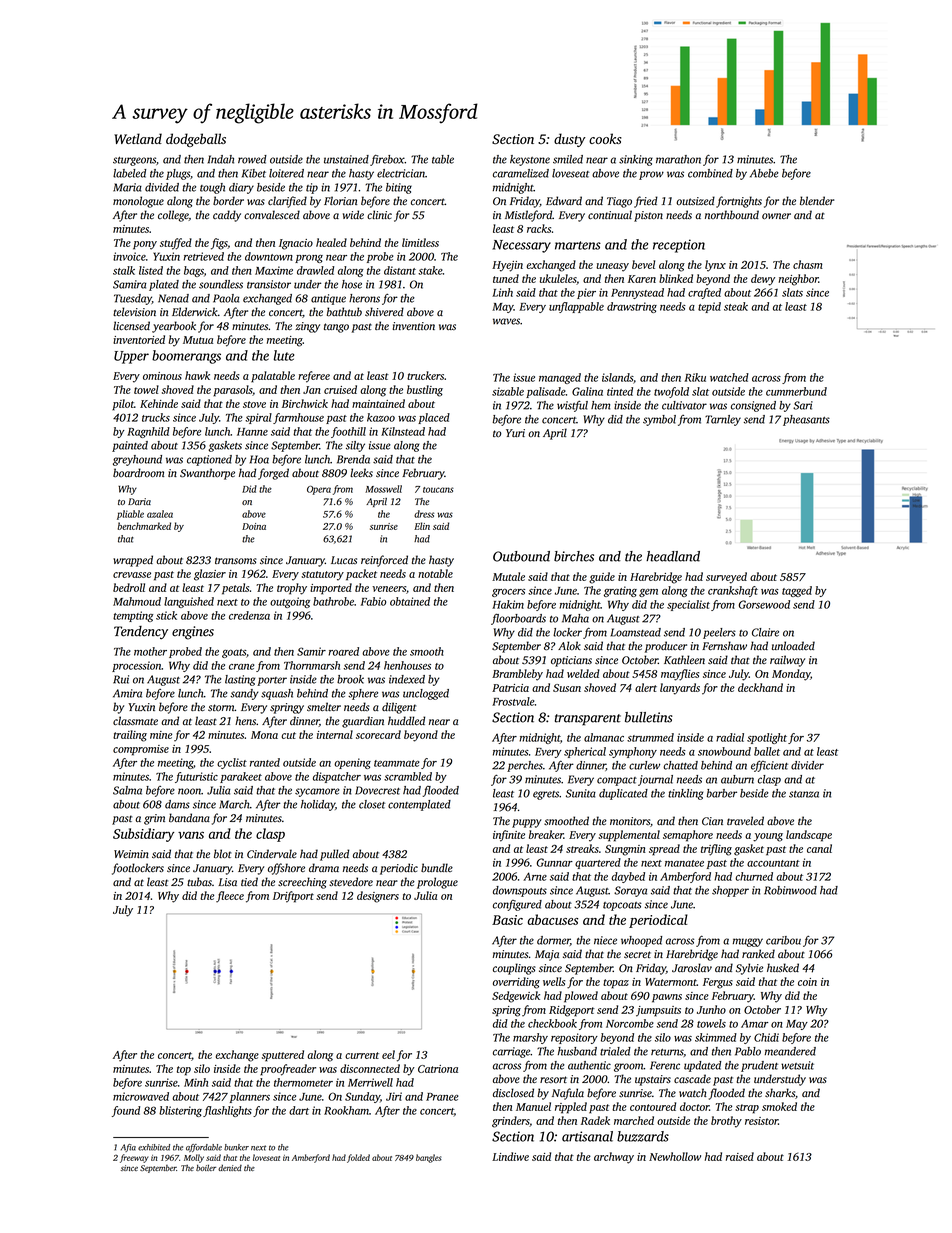 The height and width of the page is (1233, 952). Describe the element at coordinates (250, 1097) in the page. I see `planners` at that location.
